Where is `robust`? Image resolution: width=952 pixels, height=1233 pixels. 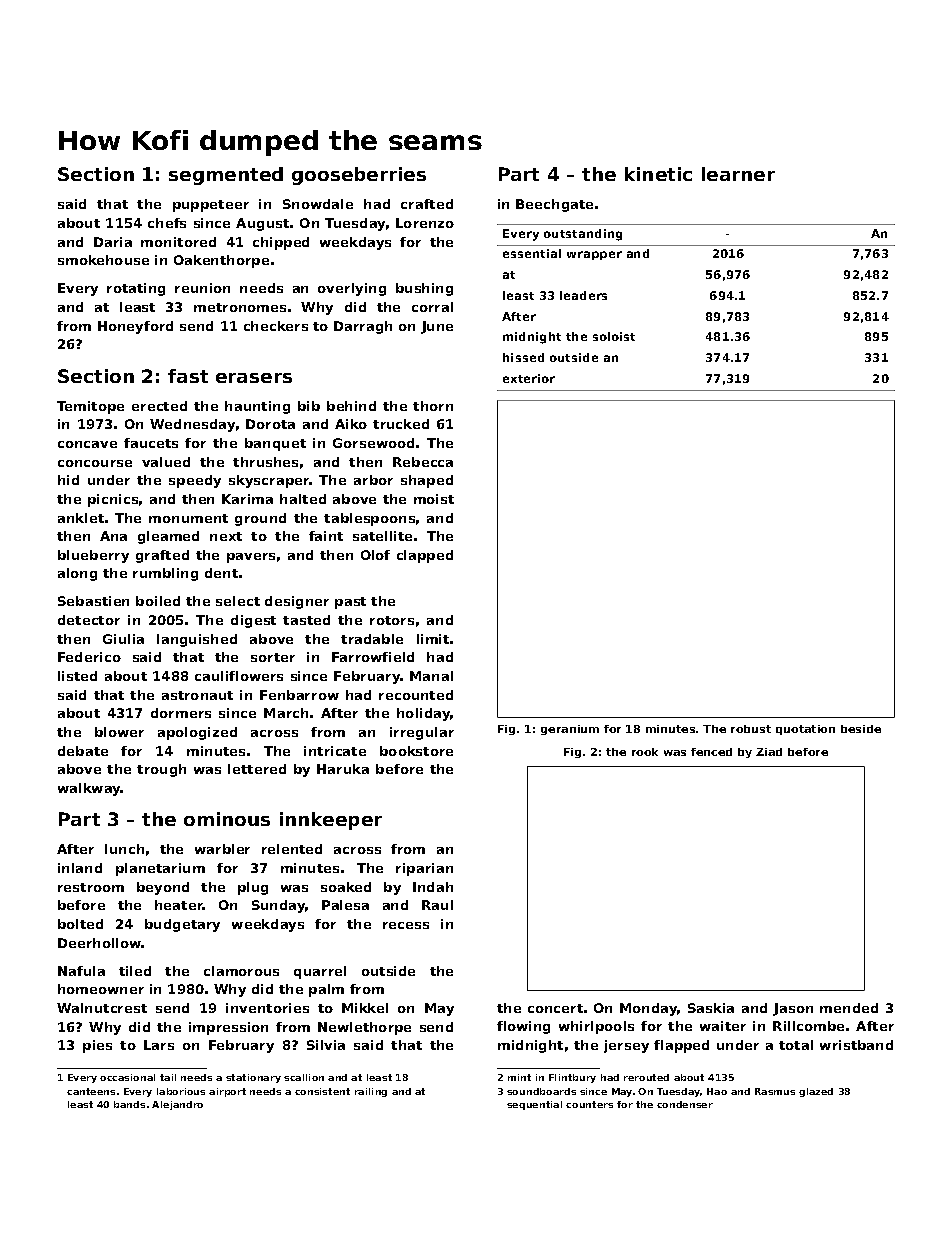 robust is located at coordinates (751, 729).
